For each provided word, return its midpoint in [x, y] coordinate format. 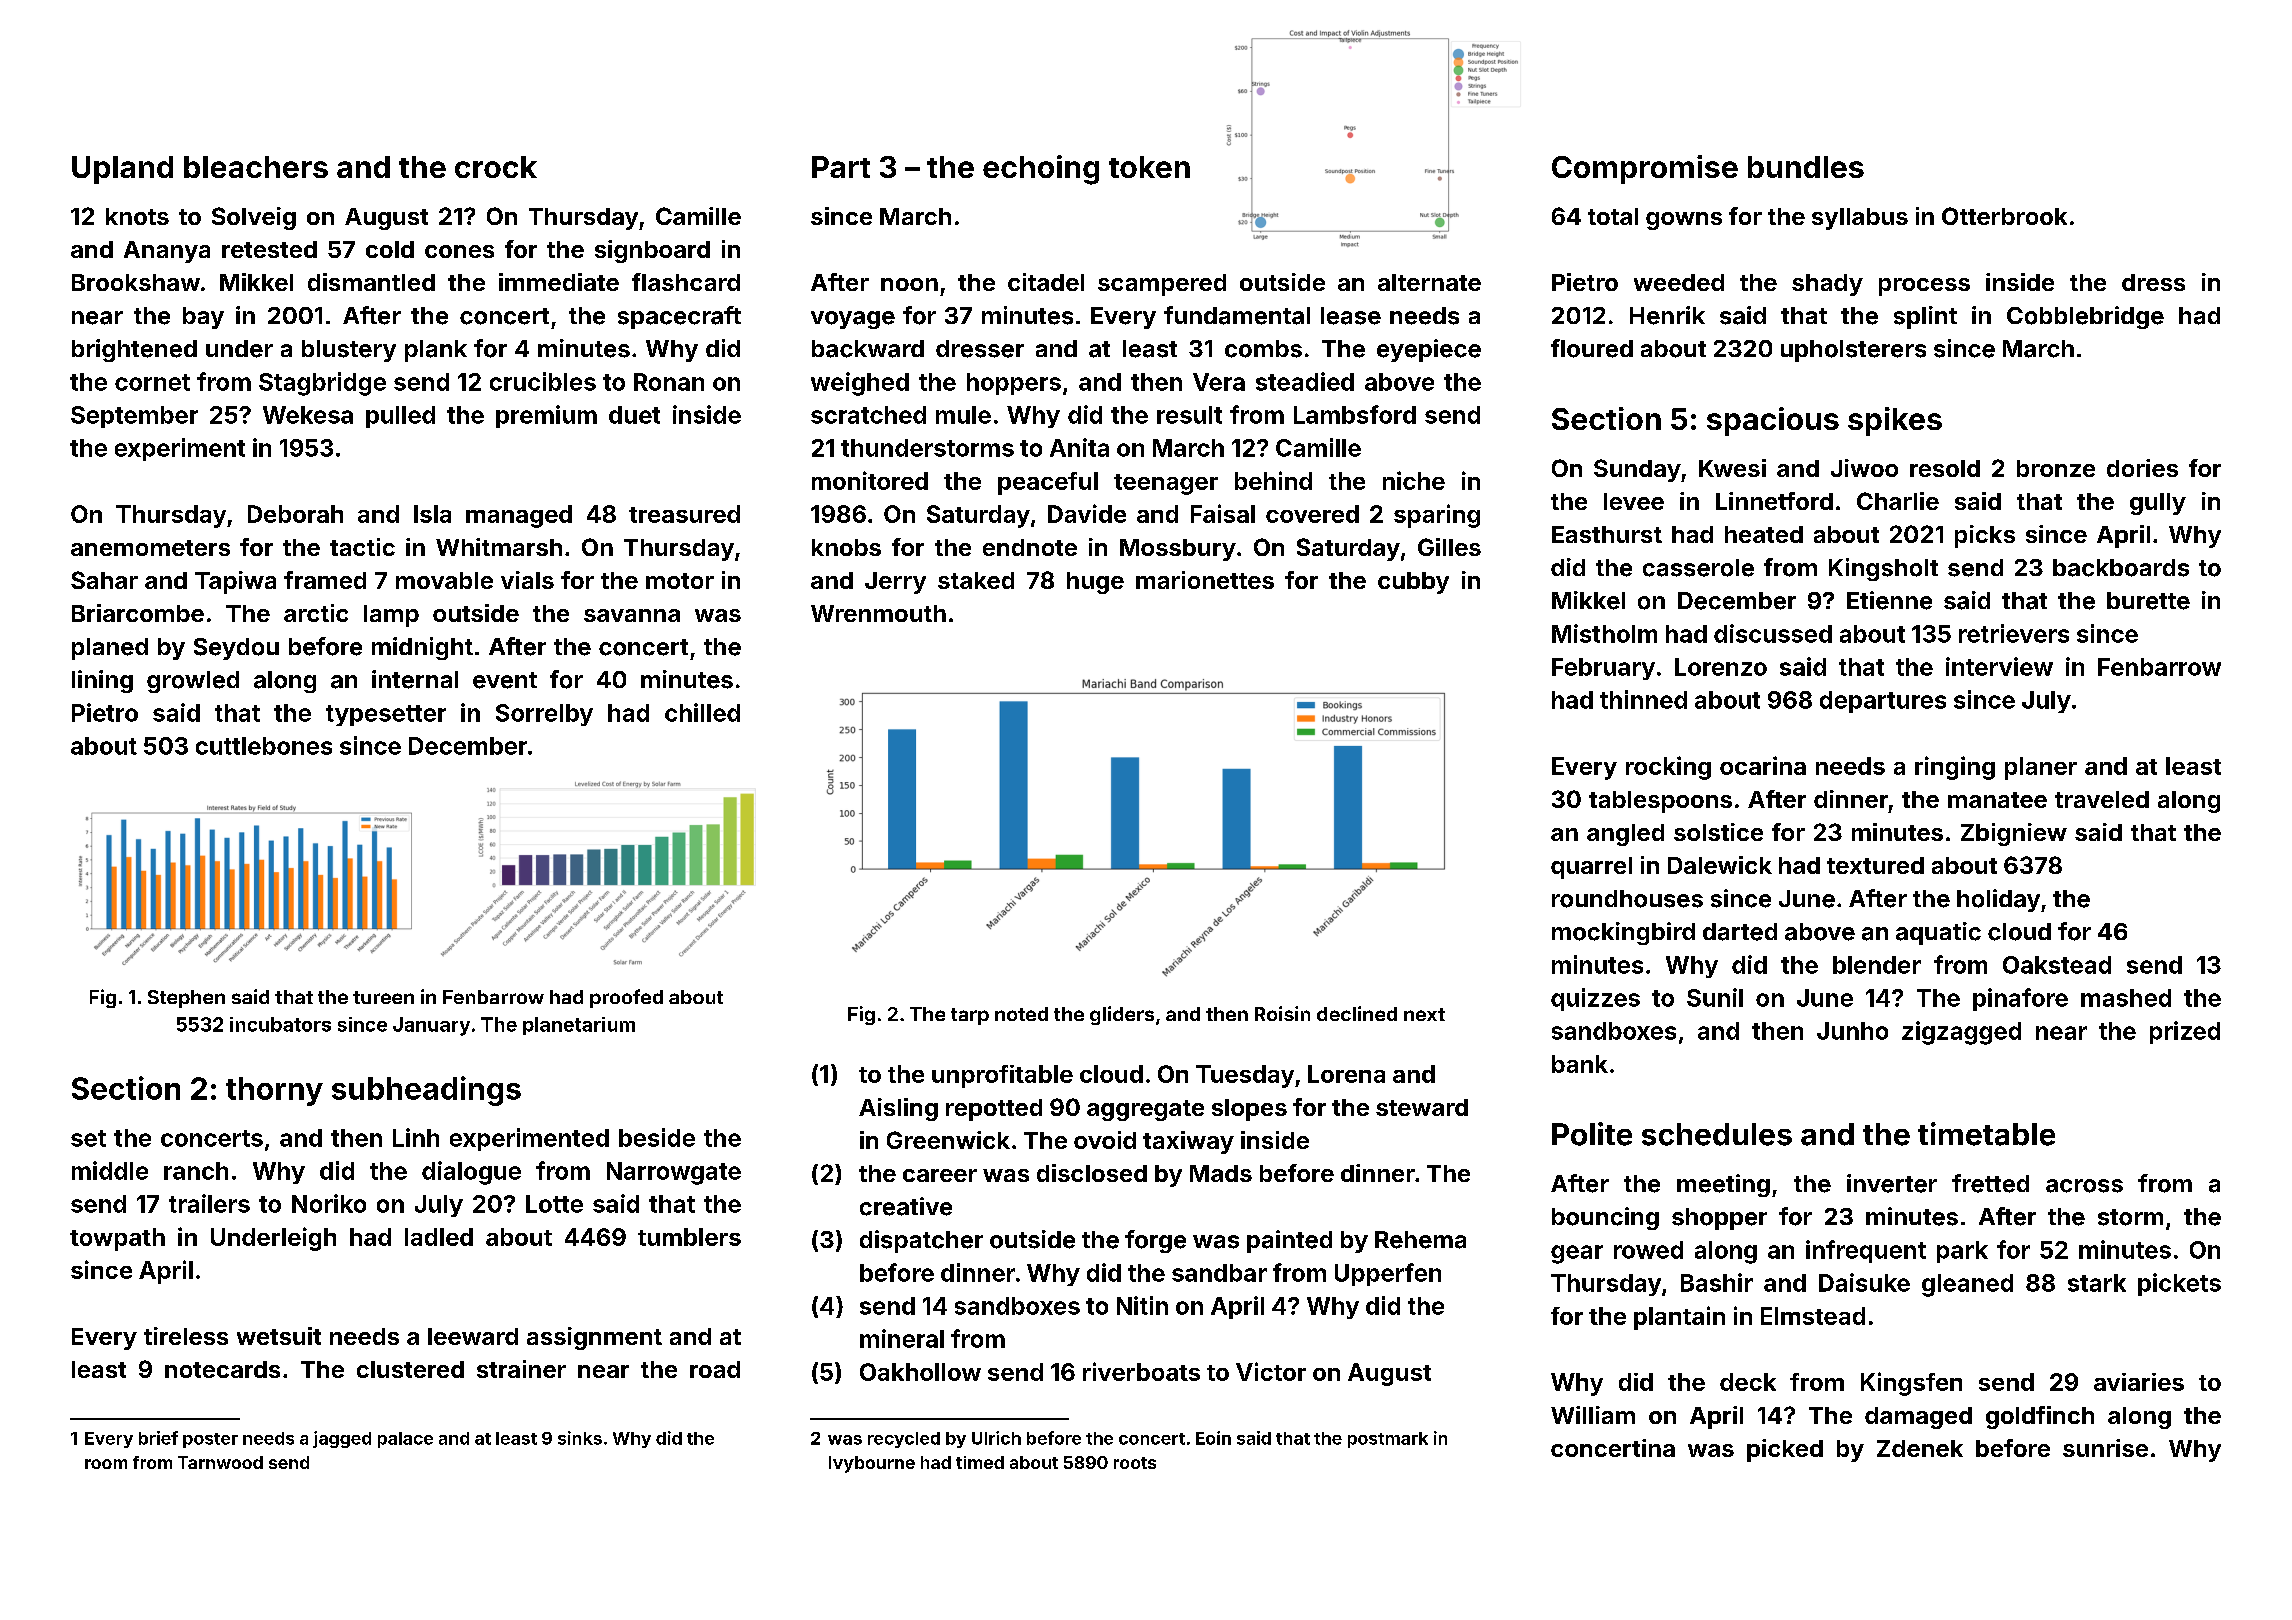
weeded [1679, 282]
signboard [652, 251]
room [106, 1464]
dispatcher [921, 1241]
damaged [1918, 1418]
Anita [1079, 447]
